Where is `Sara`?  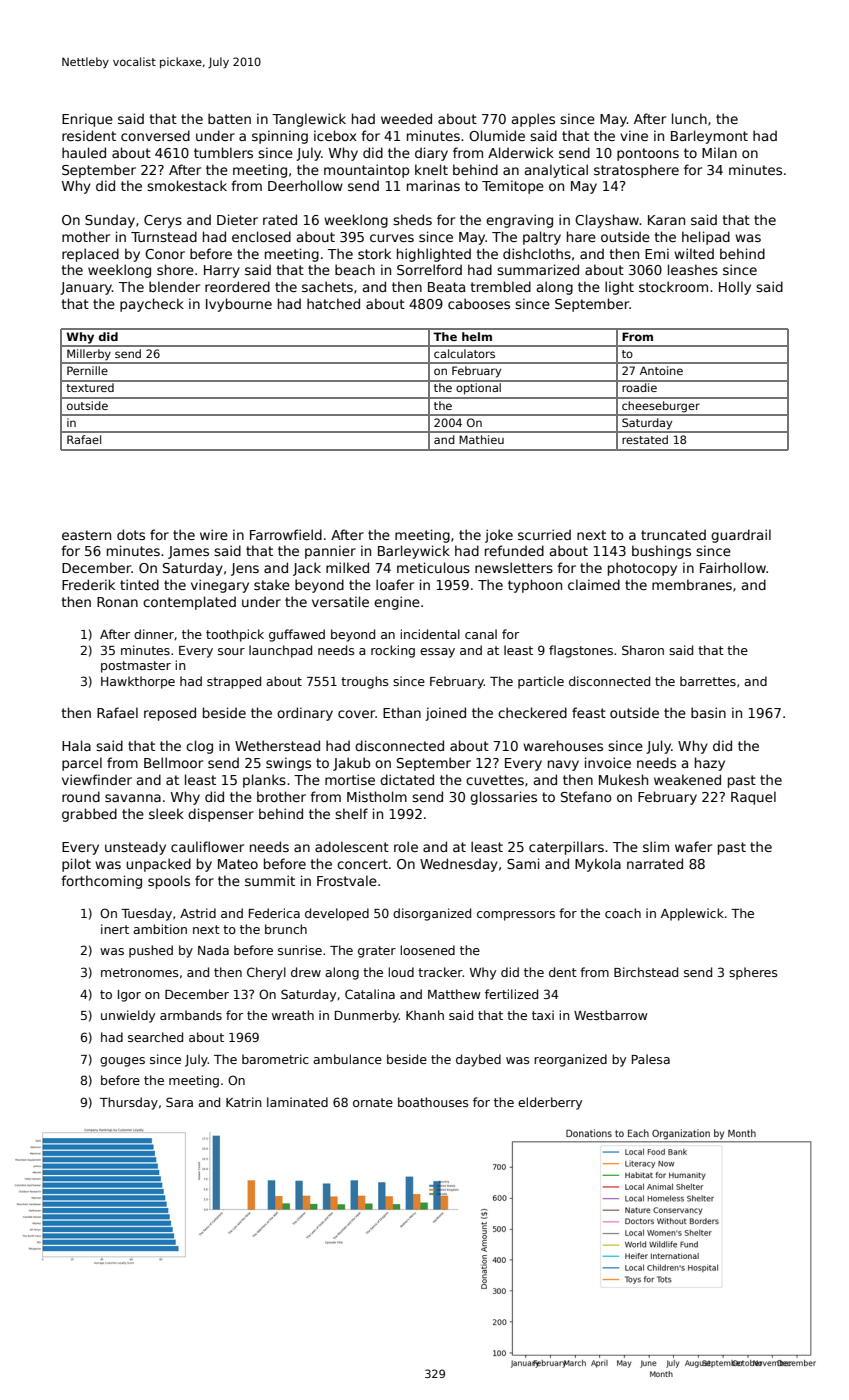
Sara is located at coordinates (179, 1102).
